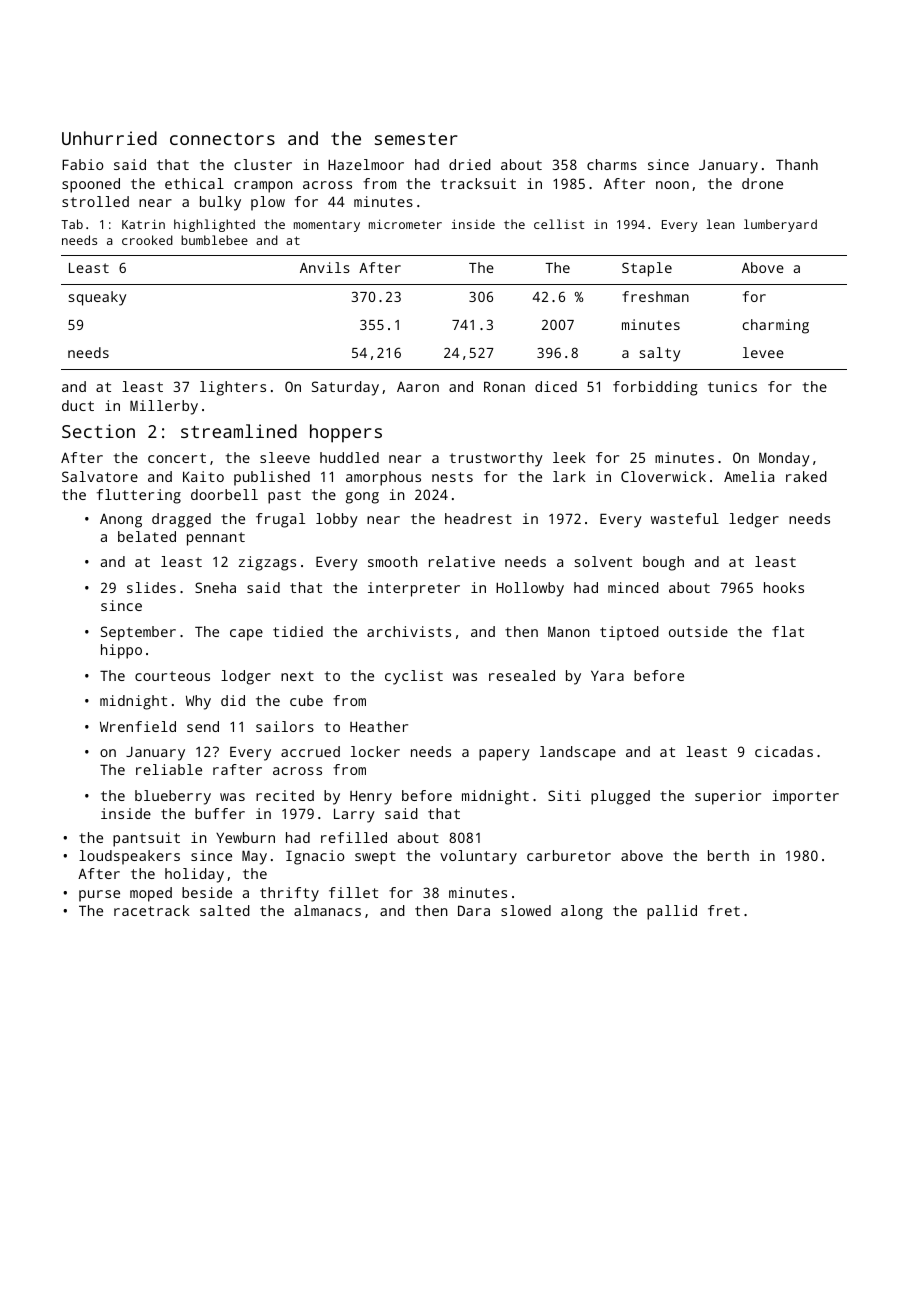 The height and width of the image is (1316, 908). I want to click on raked, so click(806, 476).
